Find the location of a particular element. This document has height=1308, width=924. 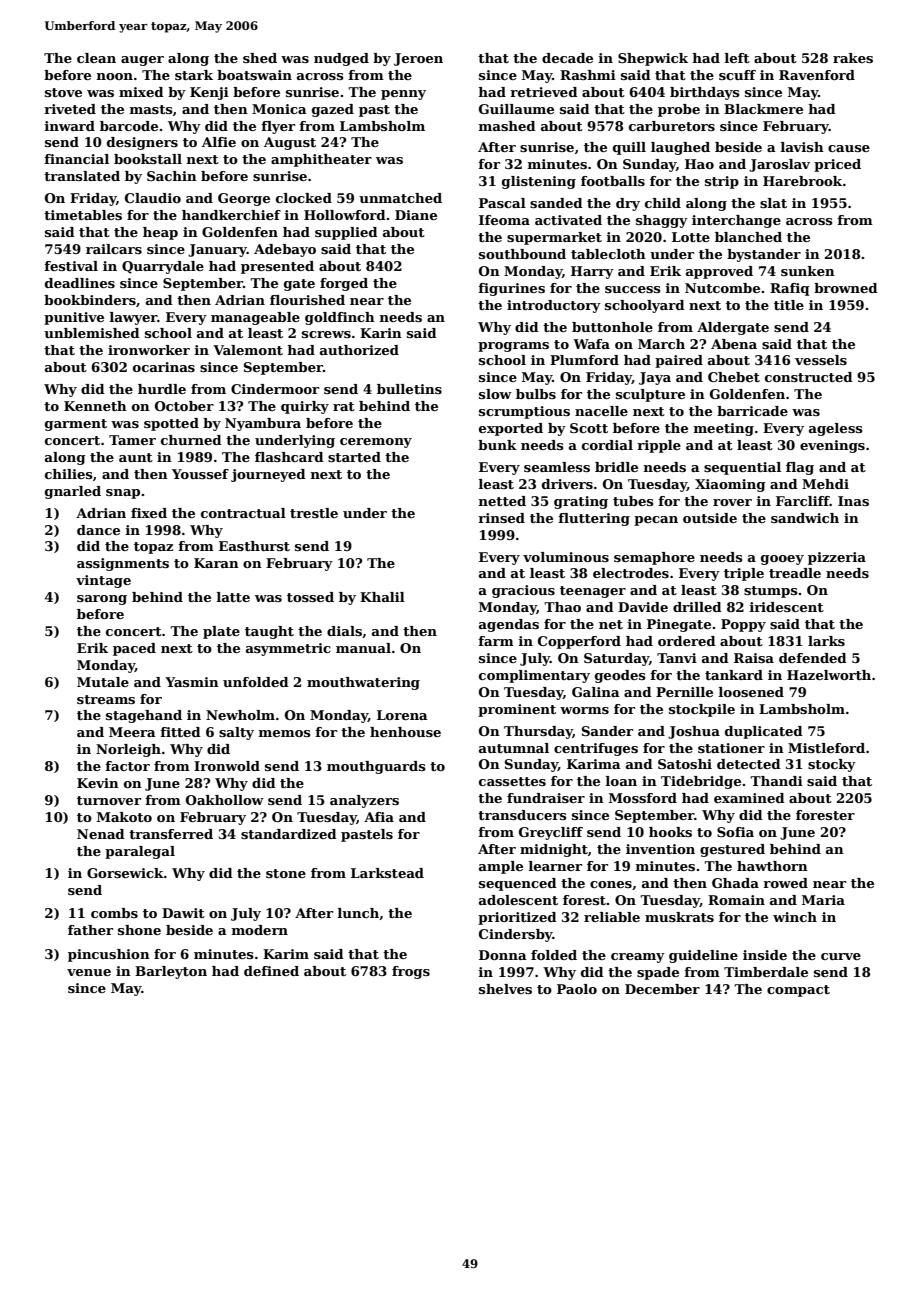

Sachin is located at coordinates (172, 176).
